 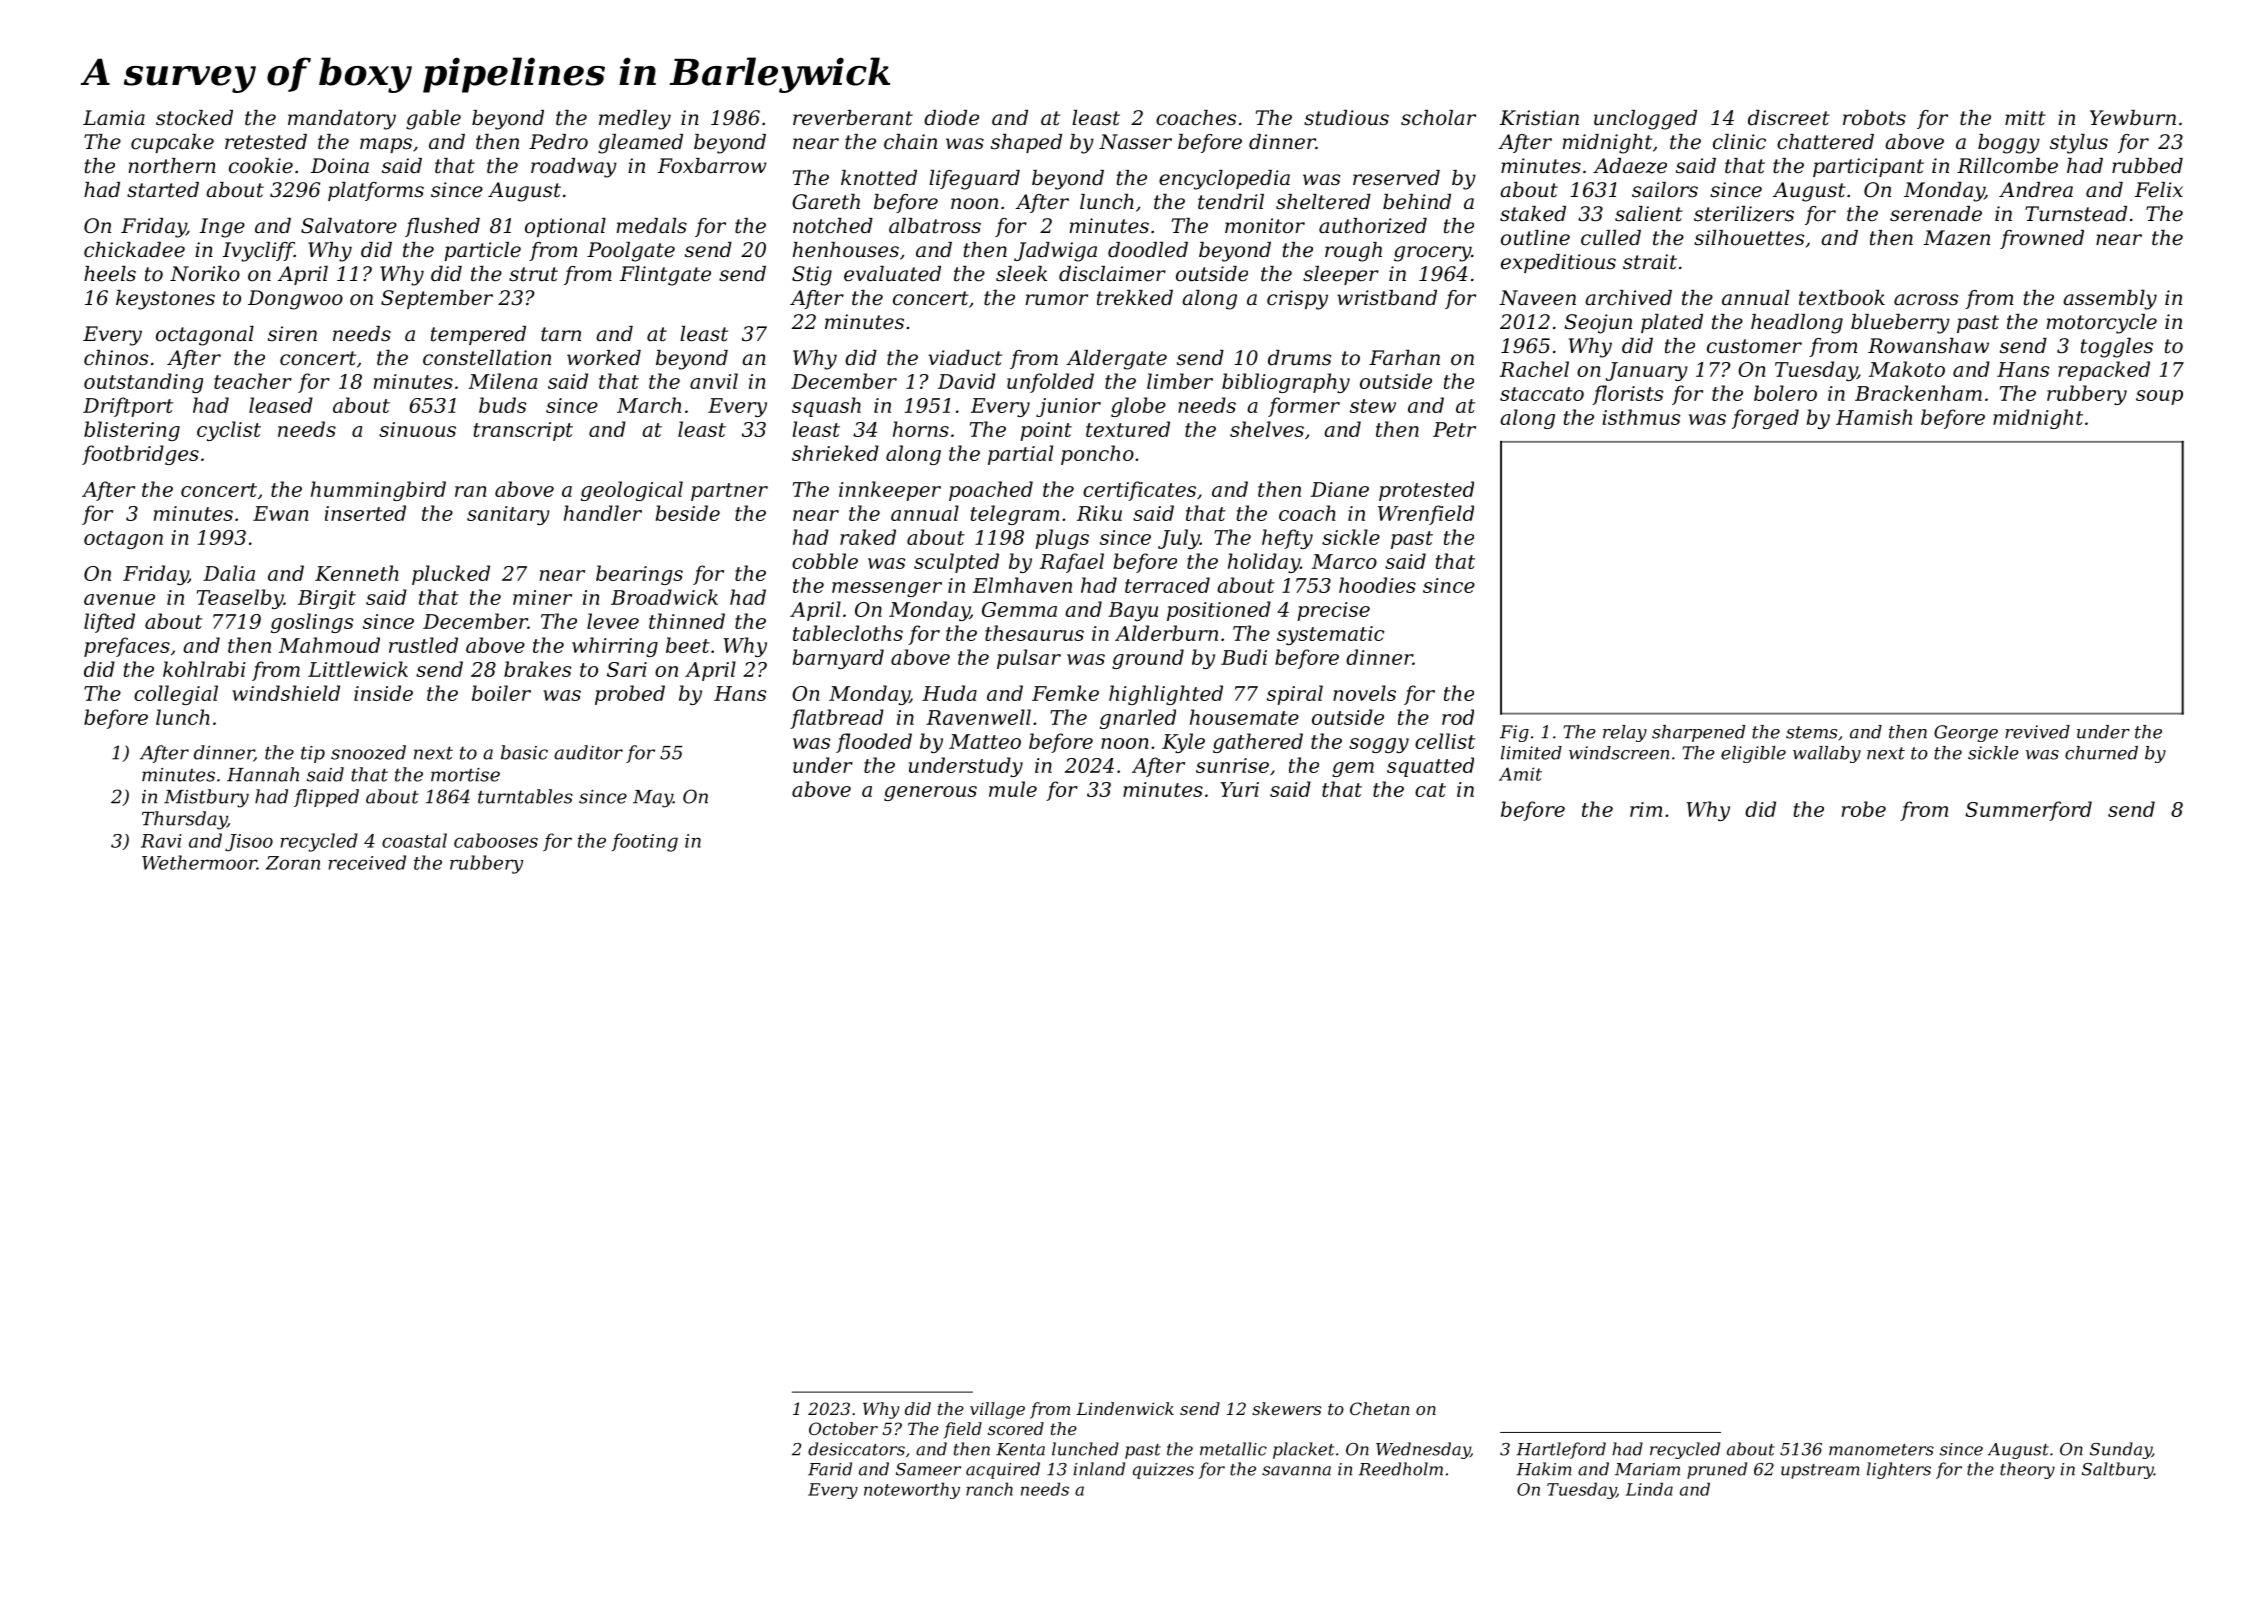 What do you see at coordinates (843, 1428) in the screenshot?
I see `October` at bounding box center [843, 1428].
